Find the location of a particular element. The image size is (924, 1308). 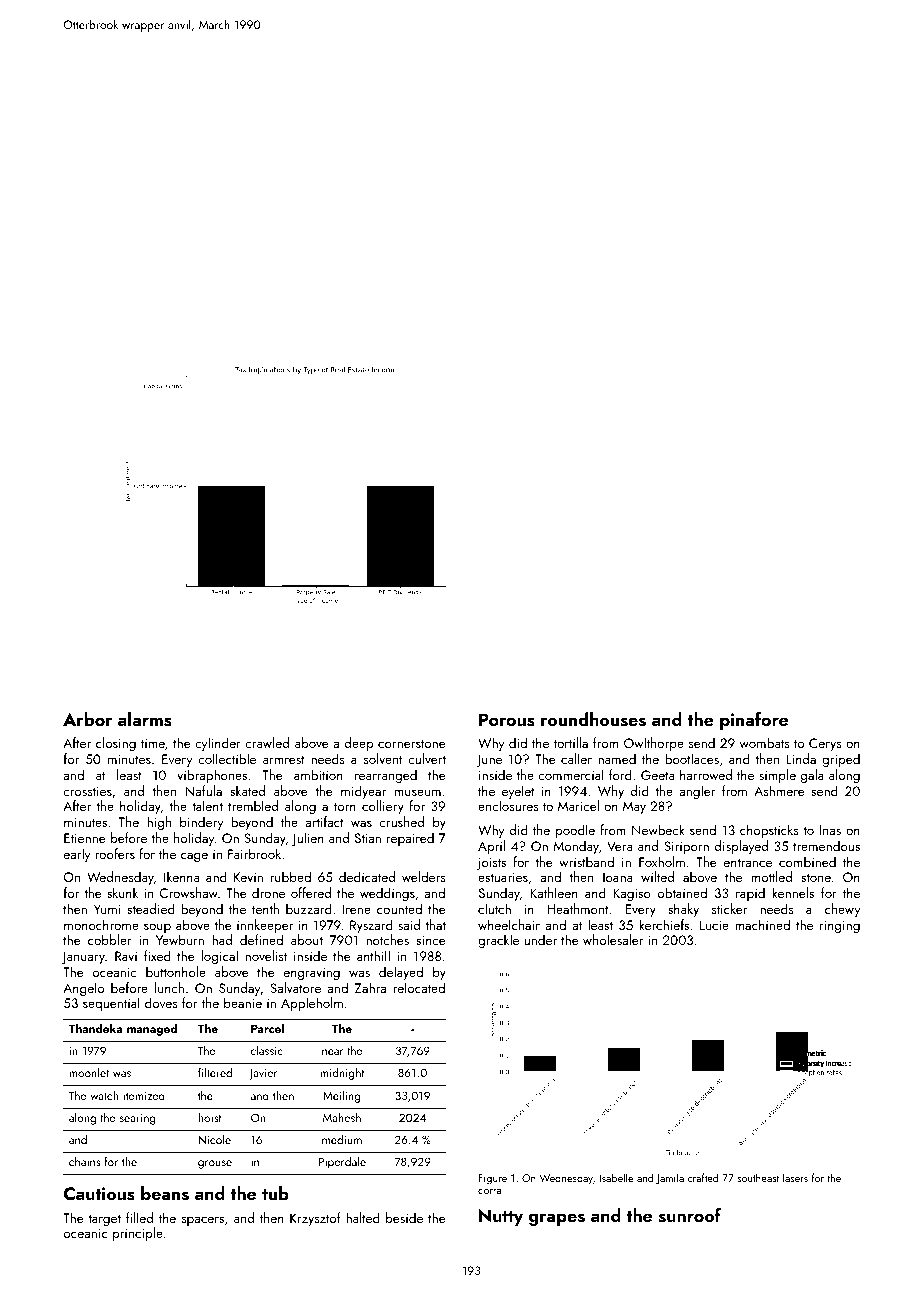

tortilla is located at coordinates (571, 742).
